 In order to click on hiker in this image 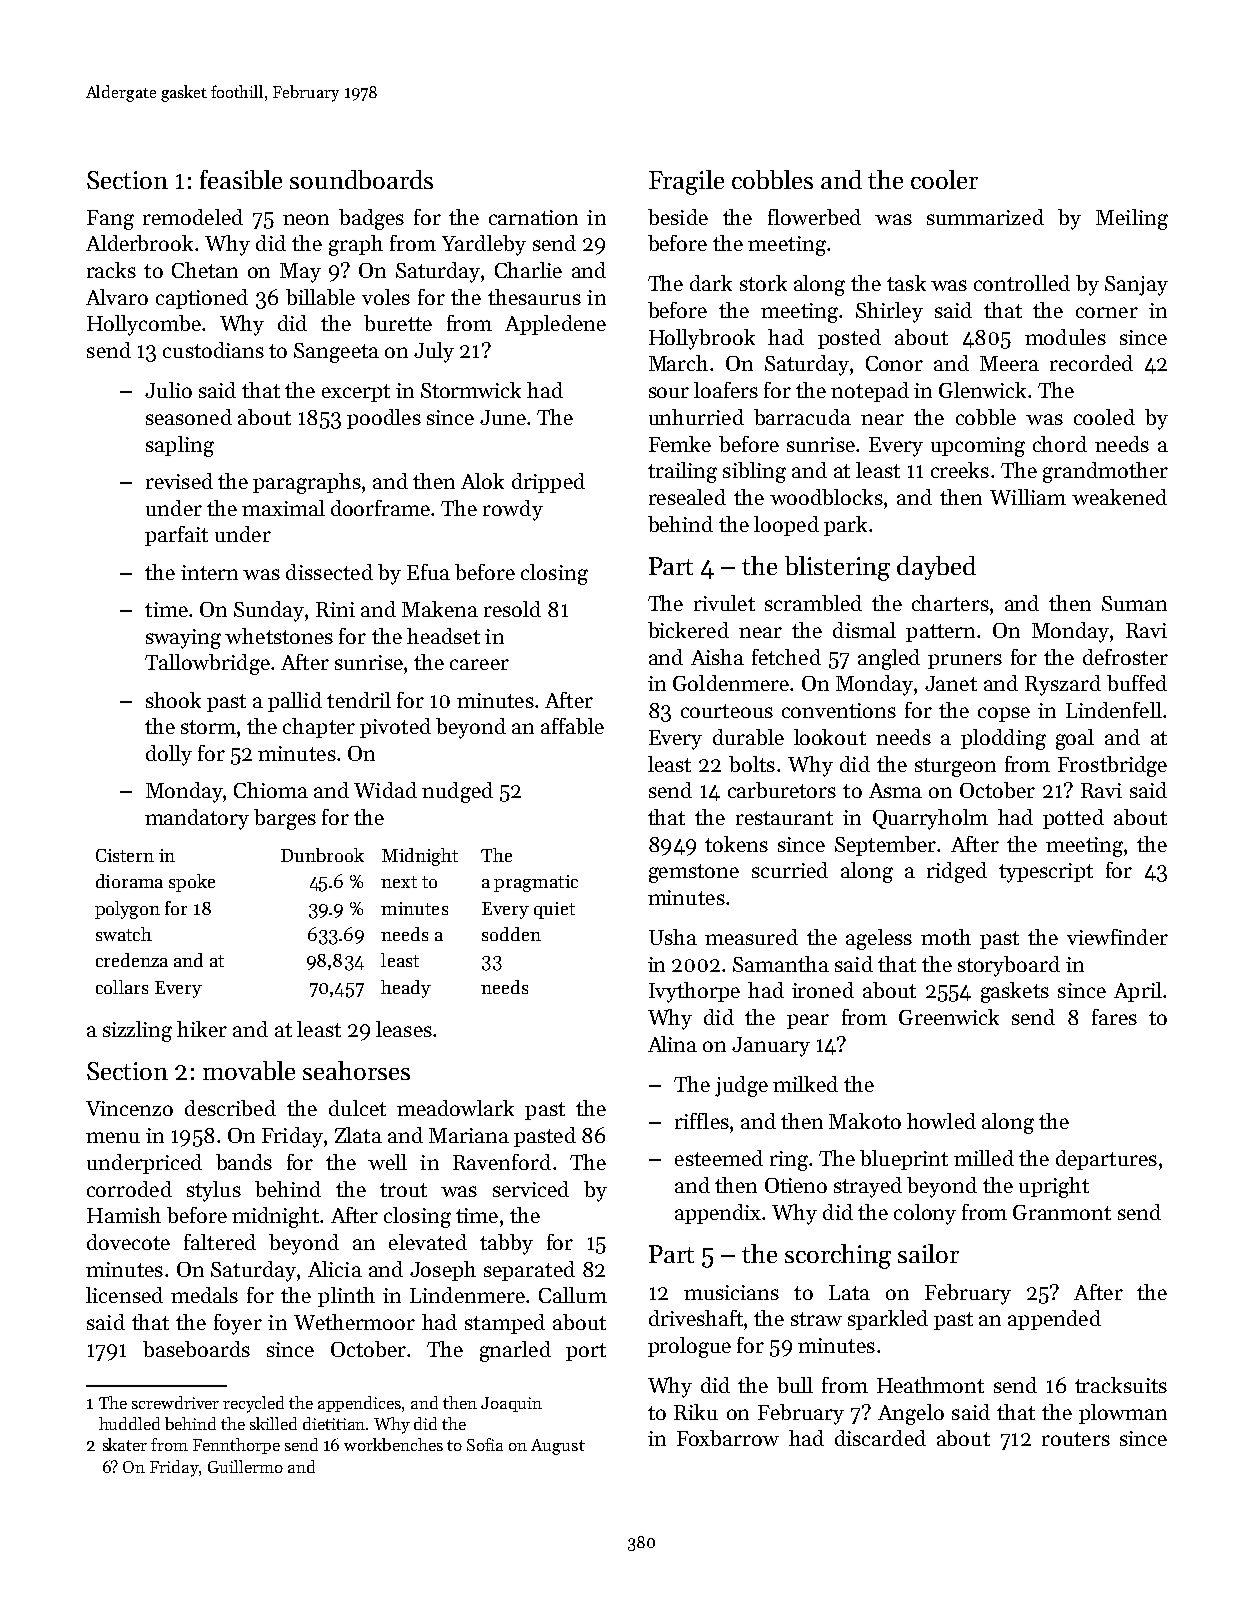, I will do `click(202, 1029)`.
